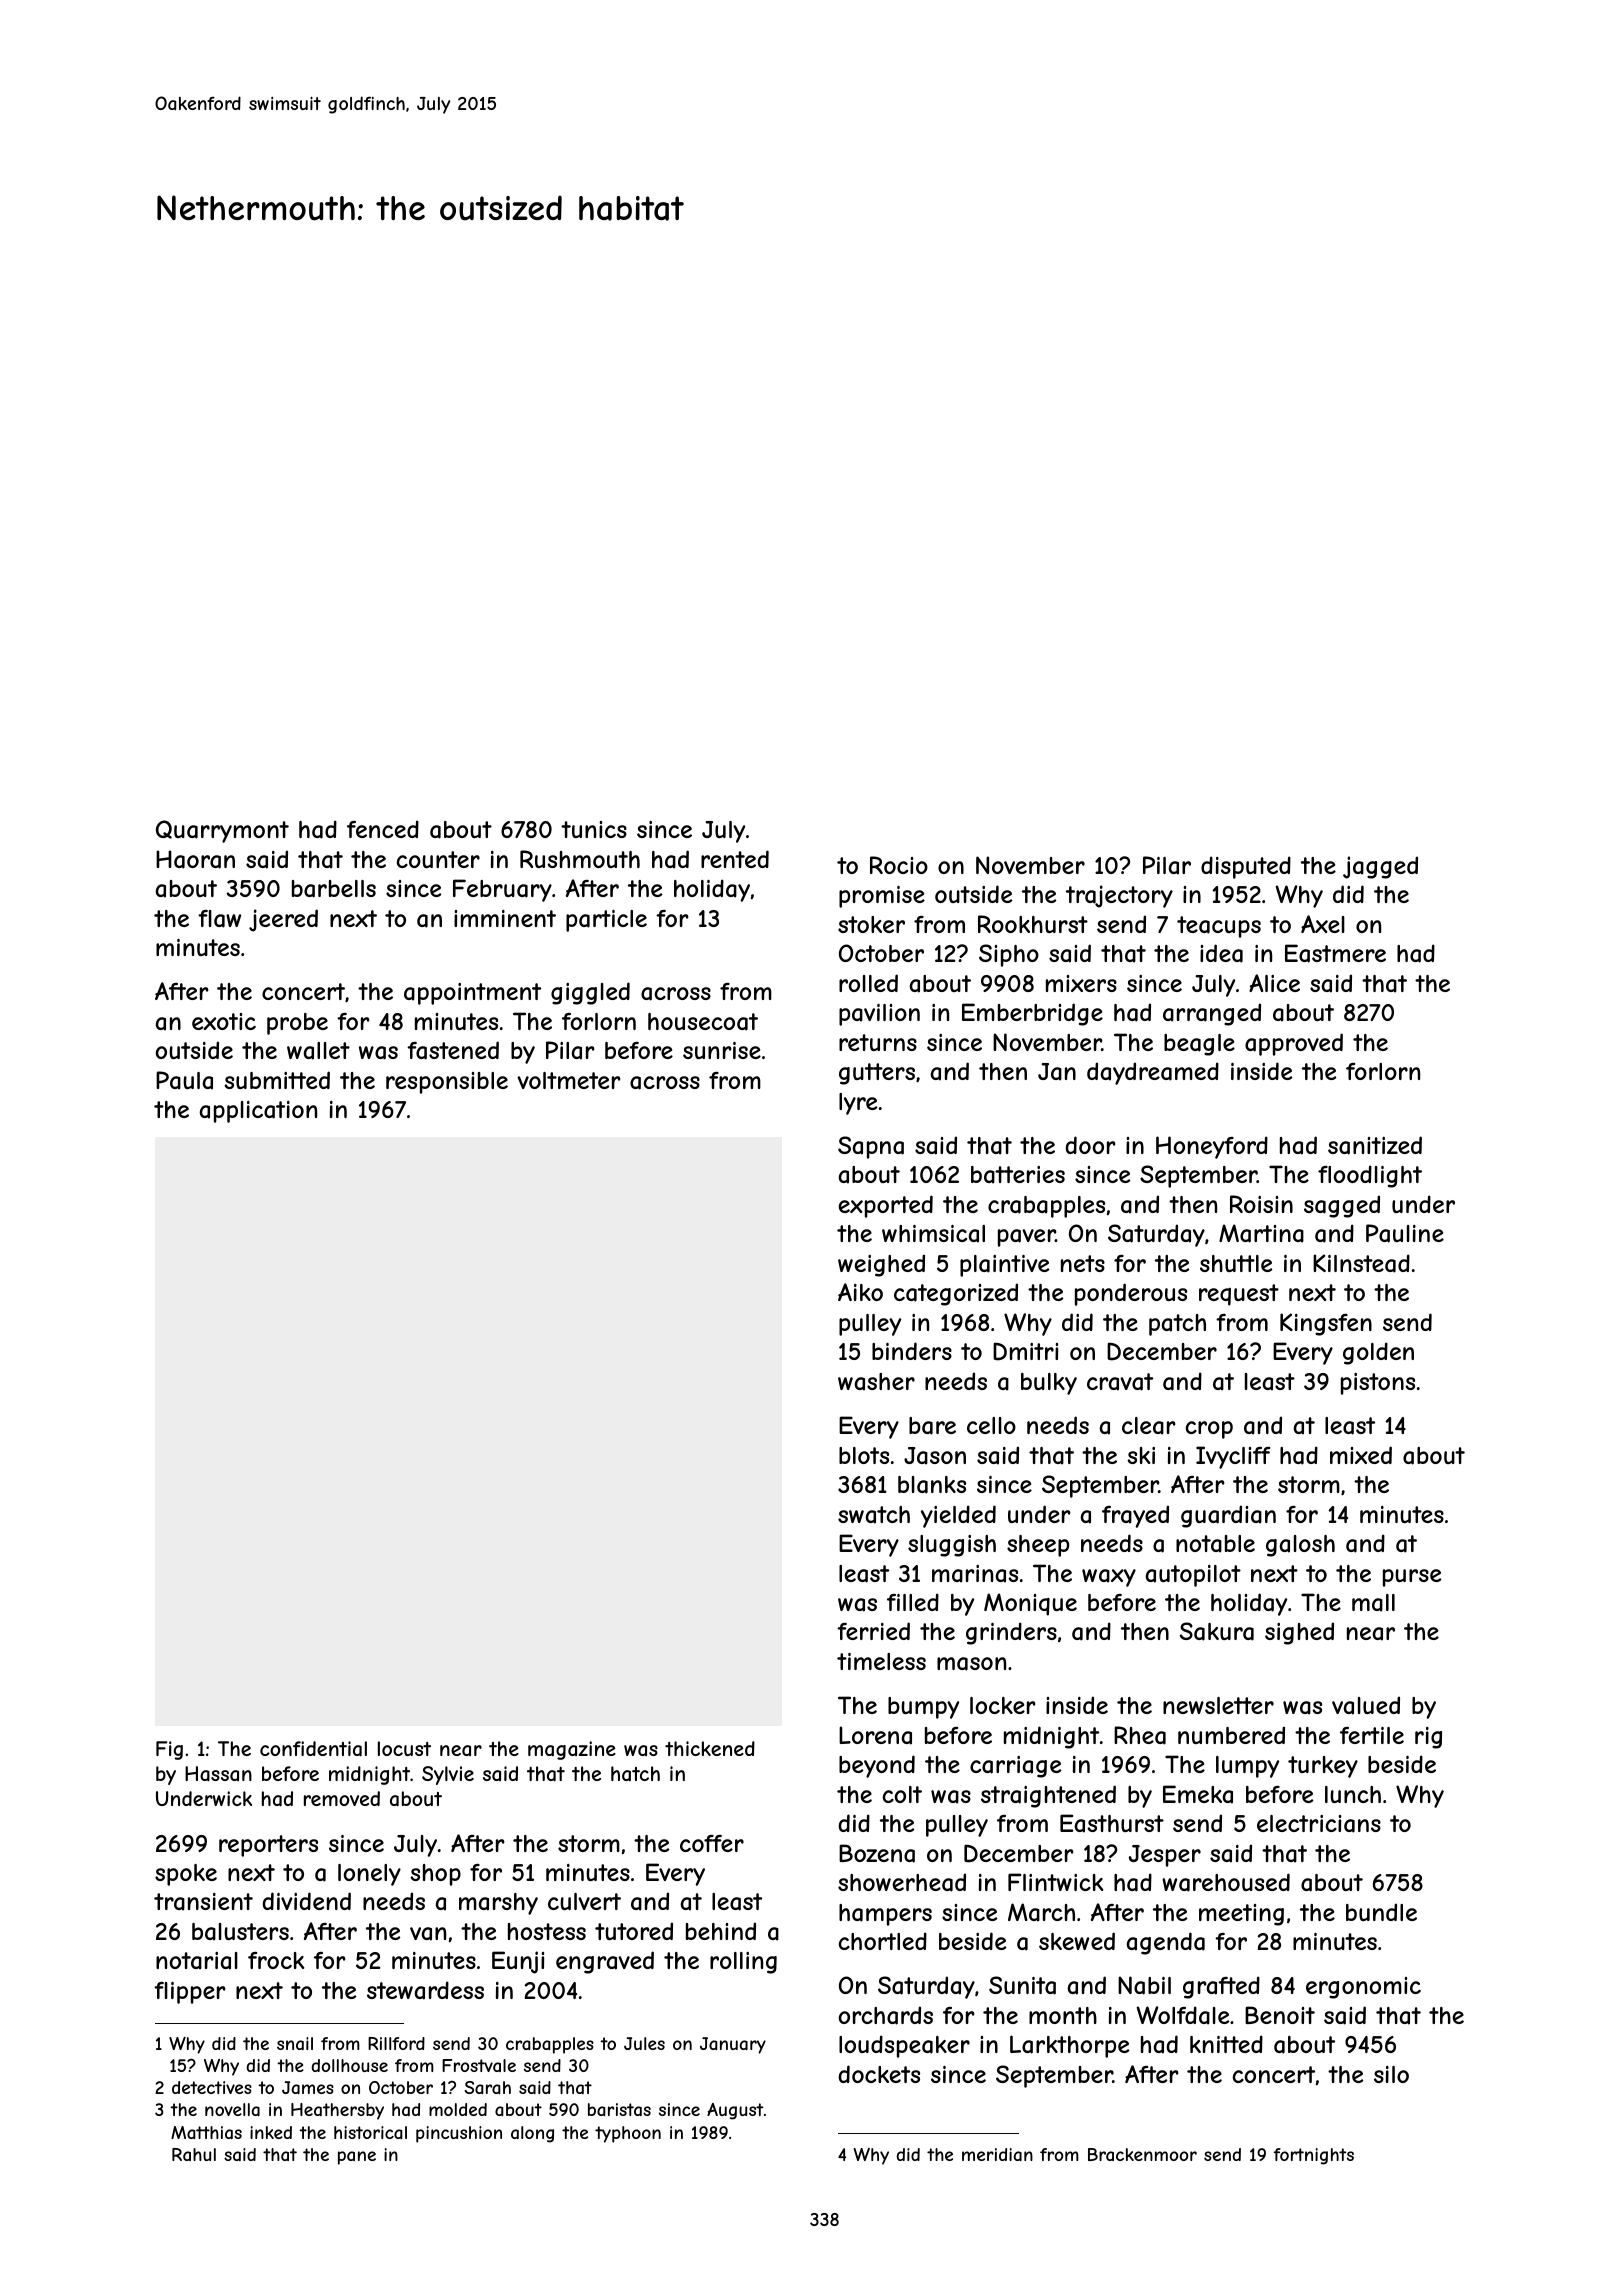 This document has width=1620, height=2292. What do you see at coordinates (605, 1962) in the document?
I see `engraved` at bounding box center [605, 1962].
